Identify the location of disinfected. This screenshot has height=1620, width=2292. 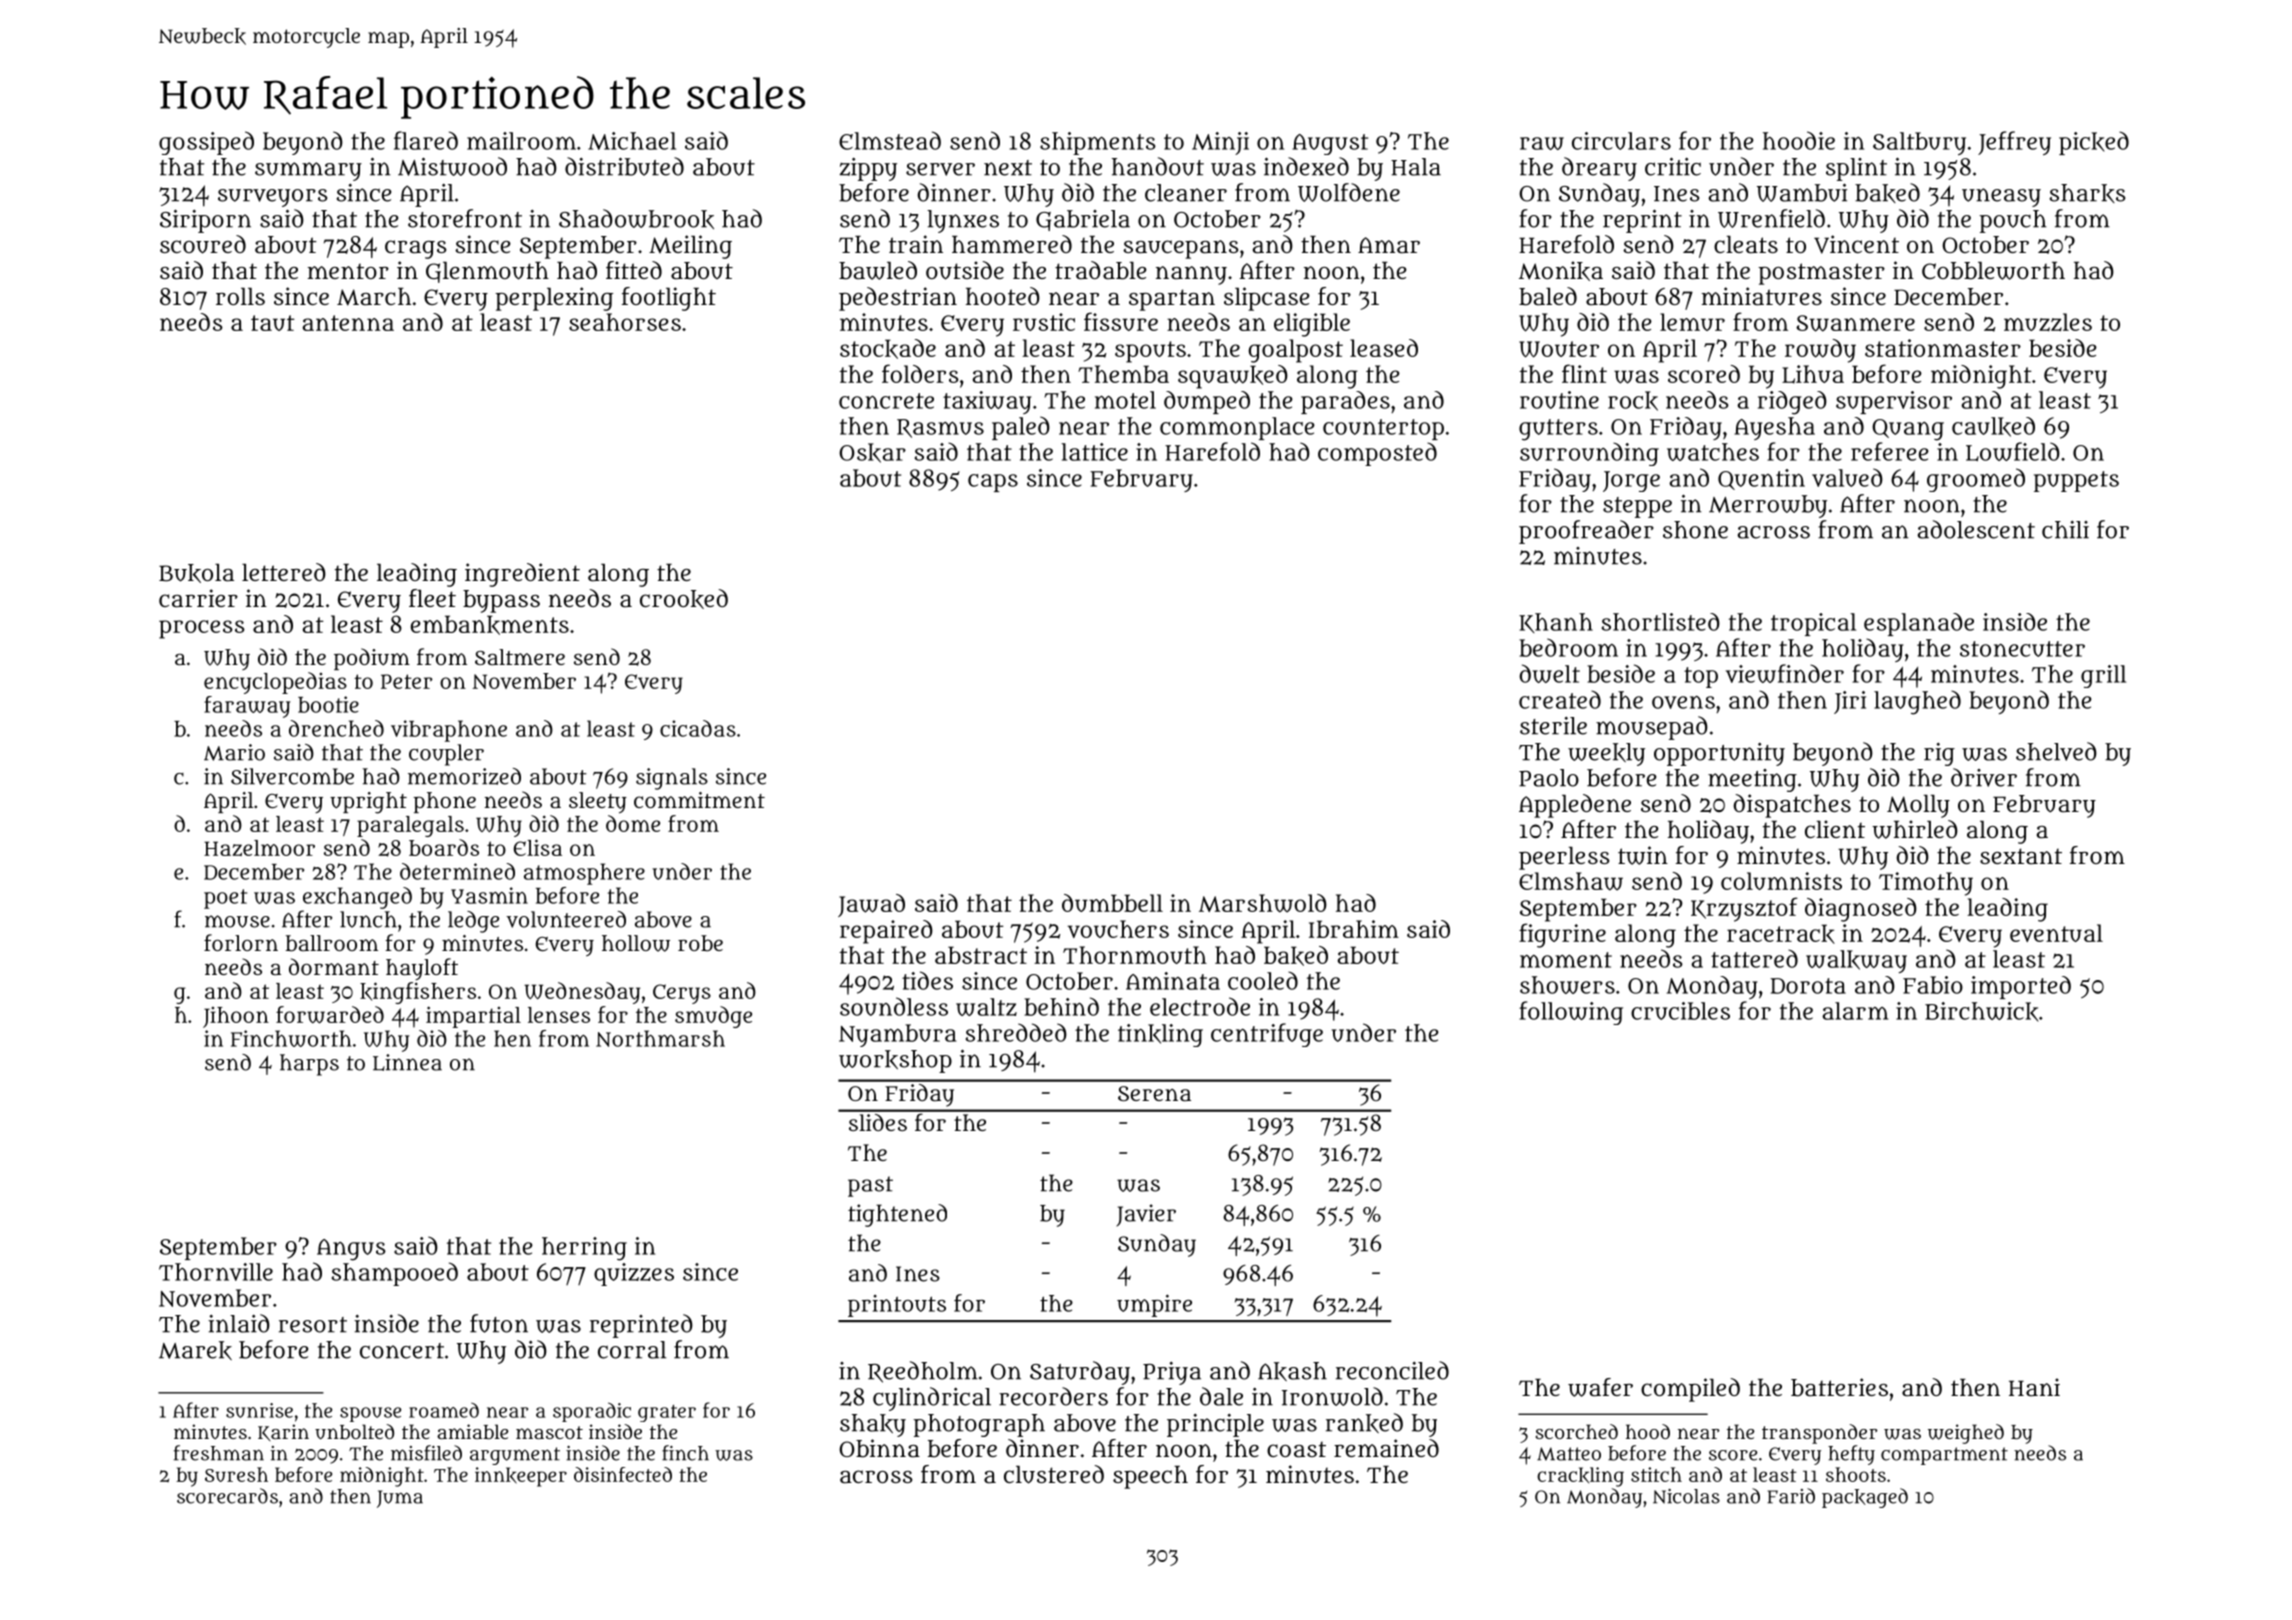
(623, 1474).
